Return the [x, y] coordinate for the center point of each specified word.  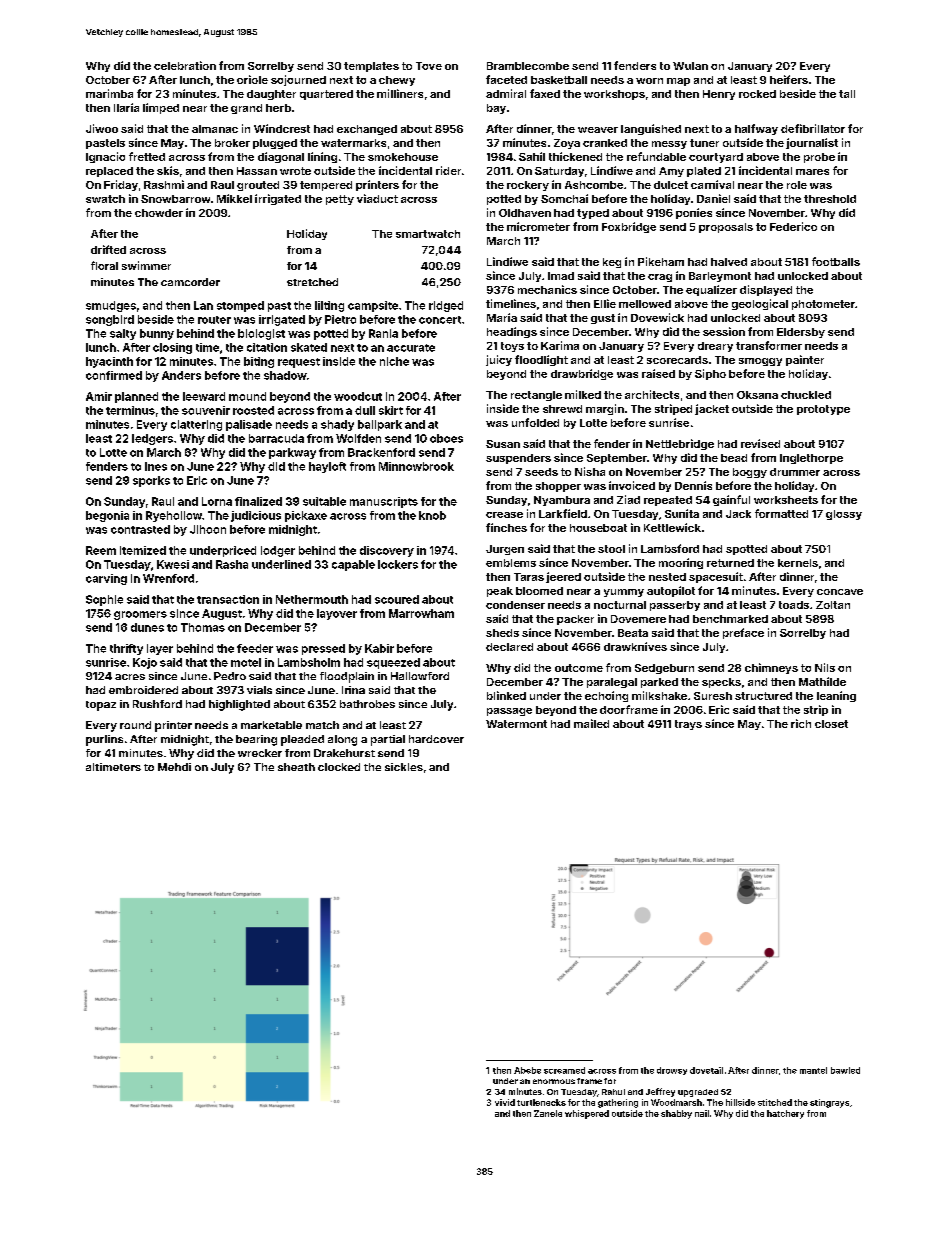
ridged [446, 306]
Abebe [527, 1070]
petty [340, 200]
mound [247, 396]
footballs [836, 261]
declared [509, 647]
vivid [505, 1102]
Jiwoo [102, 128]
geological [760, 304]
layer [160, 649]
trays [688, 725]
